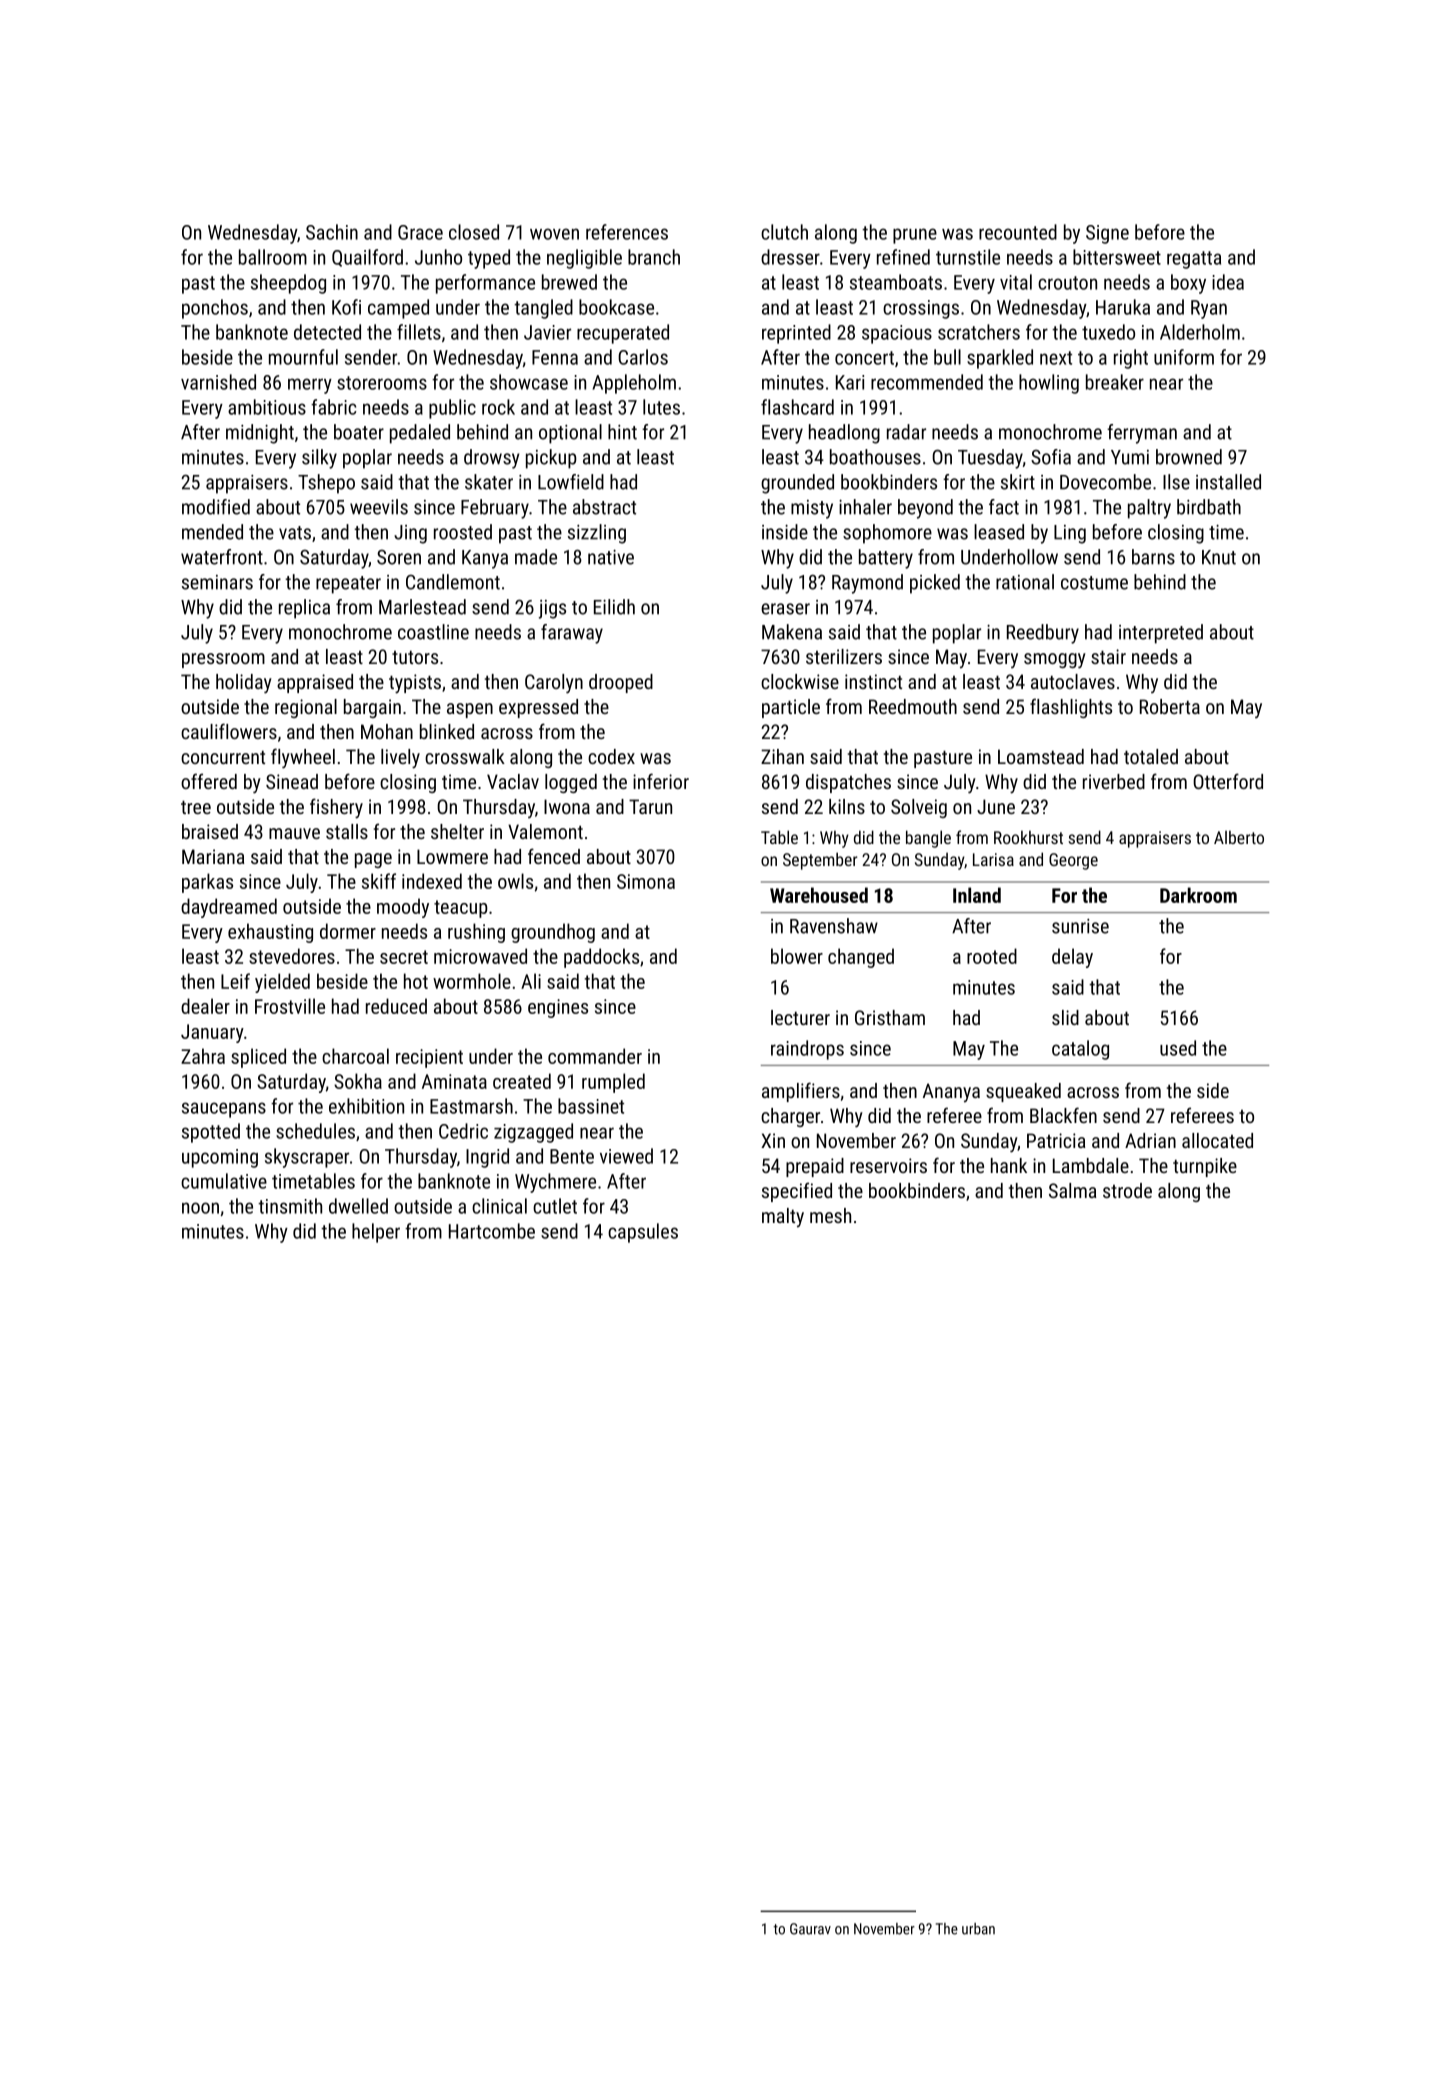 The height and width of the document is (2100, 1450). What do you see at coordinates (419, 332) in the document?
I see `fillets` at bounding box center [419, 332].
